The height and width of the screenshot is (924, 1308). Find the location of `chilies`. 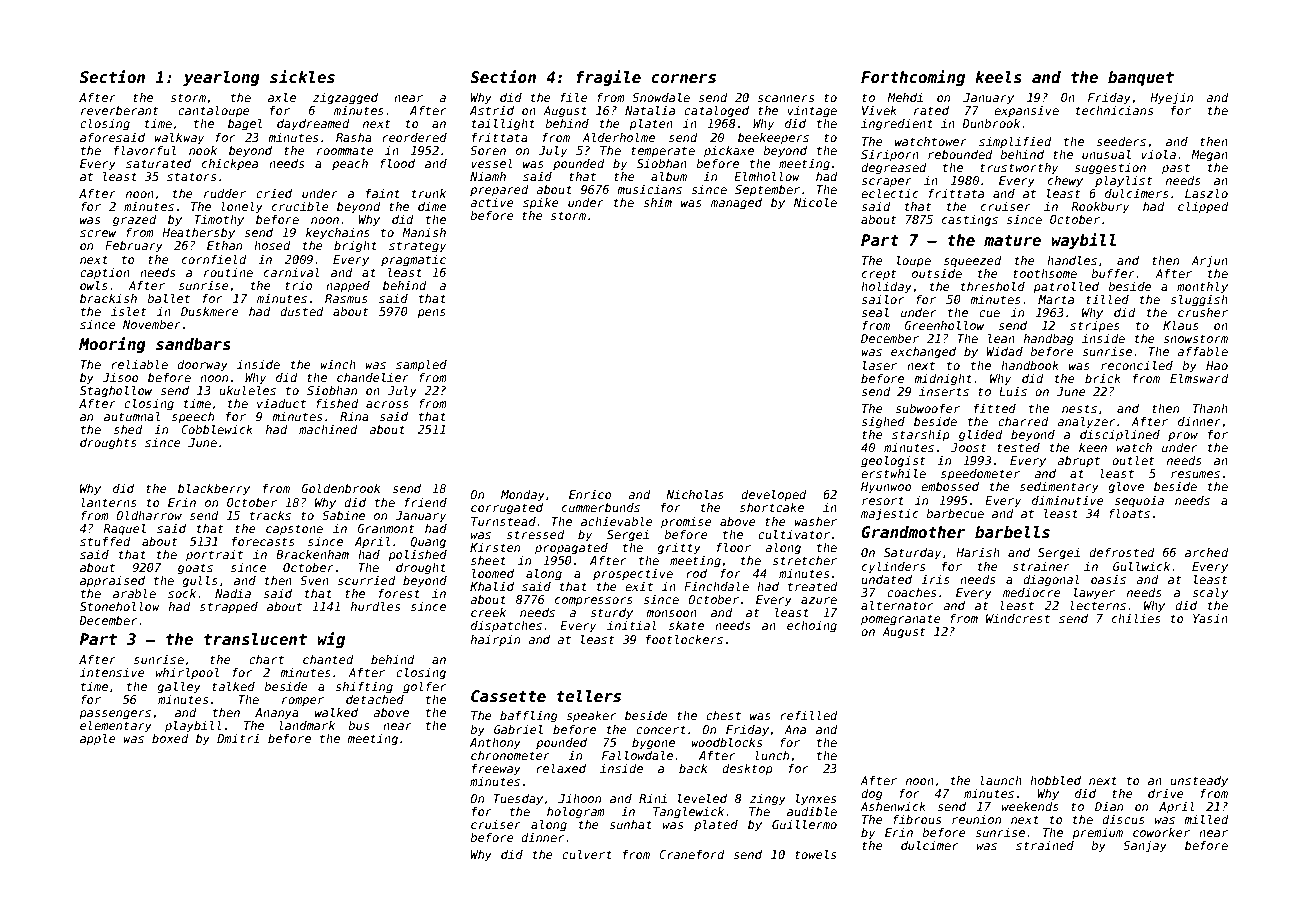

chilies is located at coordinates (1136, 618).
